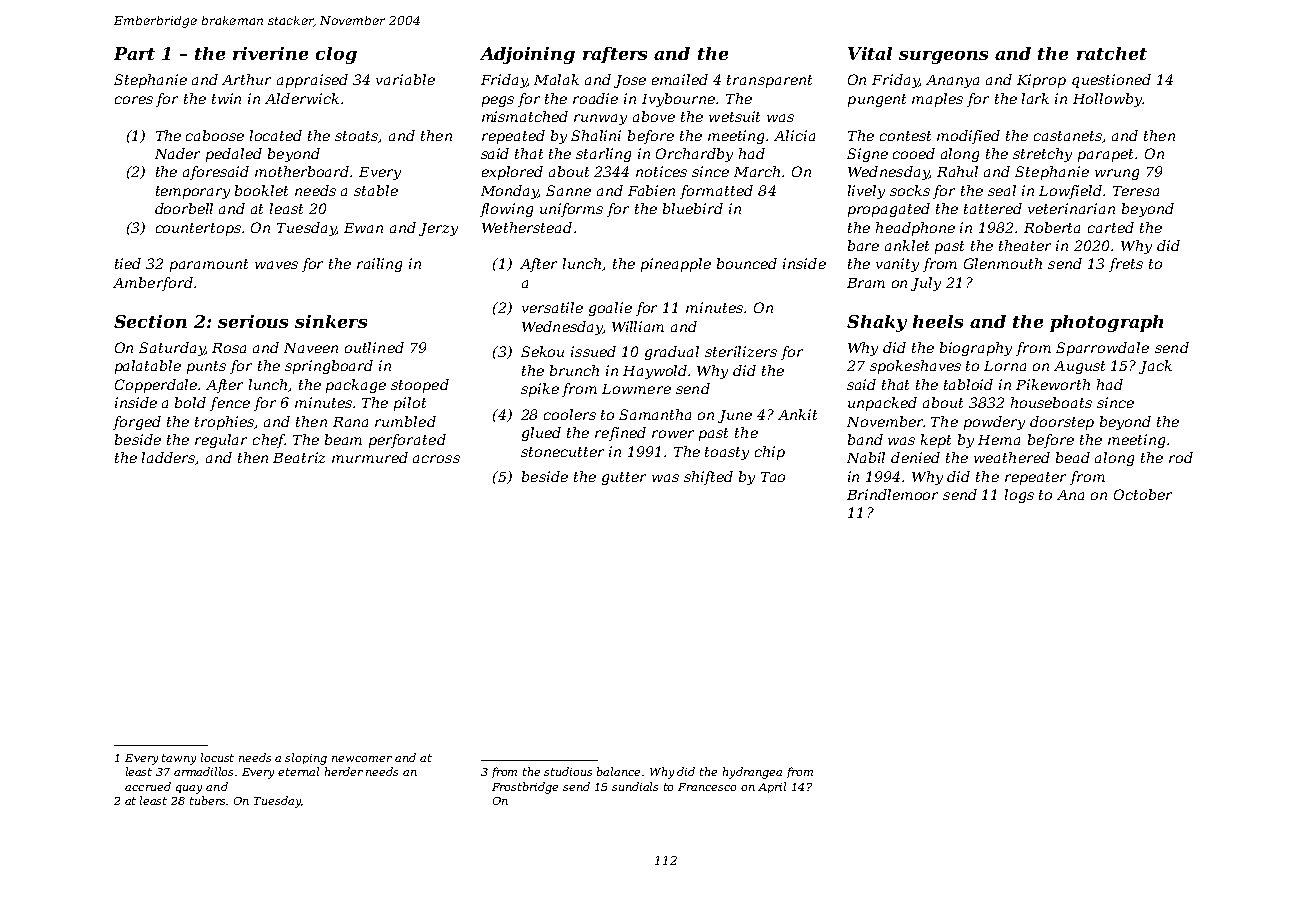  Describe the element at coordinates (306, 759) in the image. I see `sloping` at that location.
